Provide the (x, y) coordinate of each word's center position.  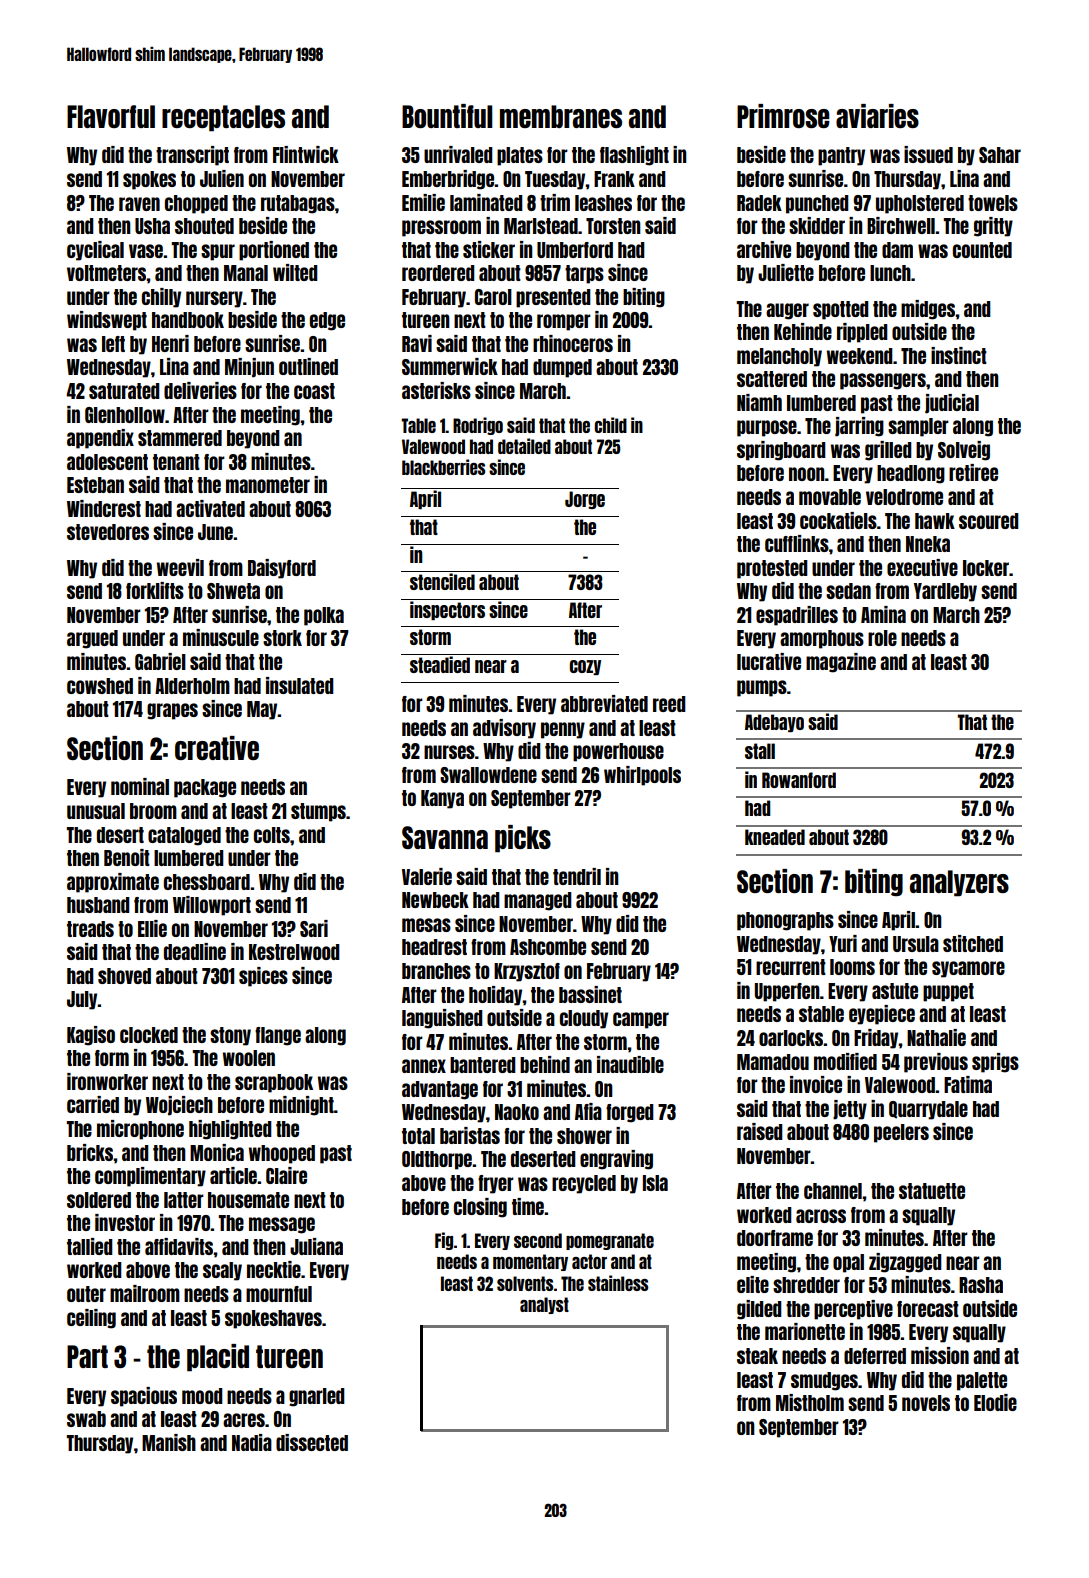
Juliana (316, 1246)
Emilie (423, 202)
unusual (96, 811)
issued (928, 154)
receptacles (223, 118)
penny (563, 730)
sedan (848, 591)
